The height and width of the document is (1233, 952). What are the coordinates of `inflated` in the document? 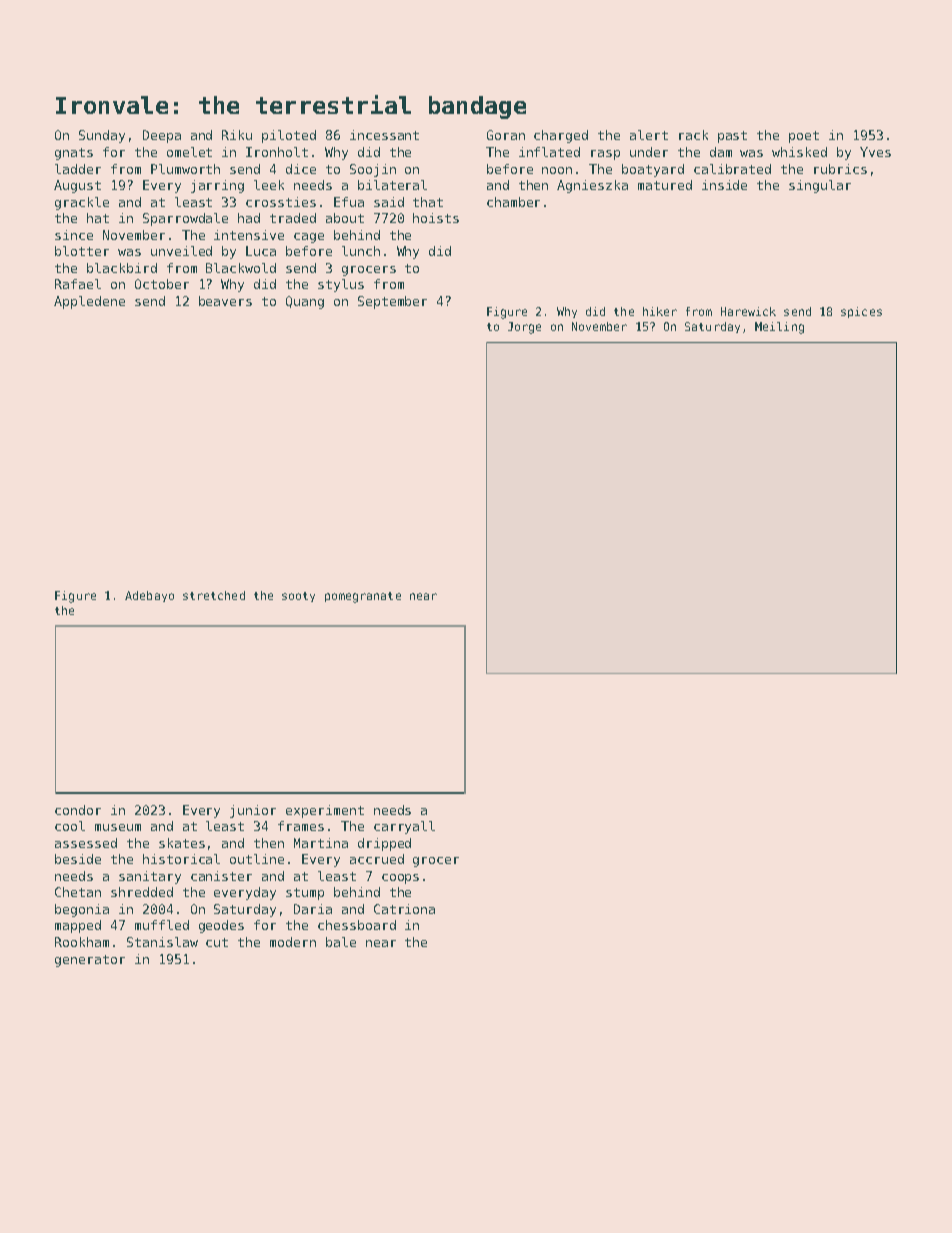 It's located at (549, 152).
